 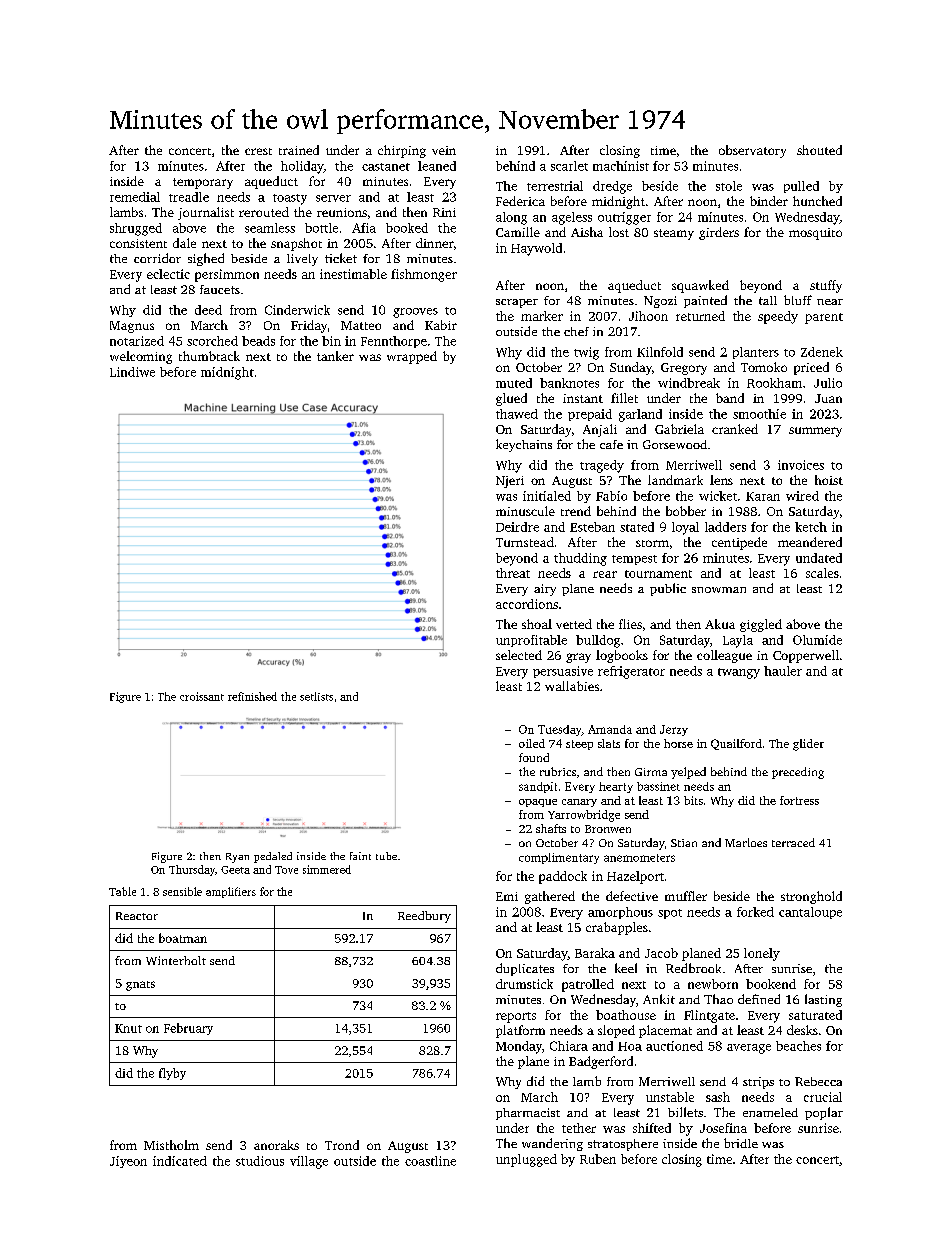 I want to click on oiled, so click(x=532, y=743).
